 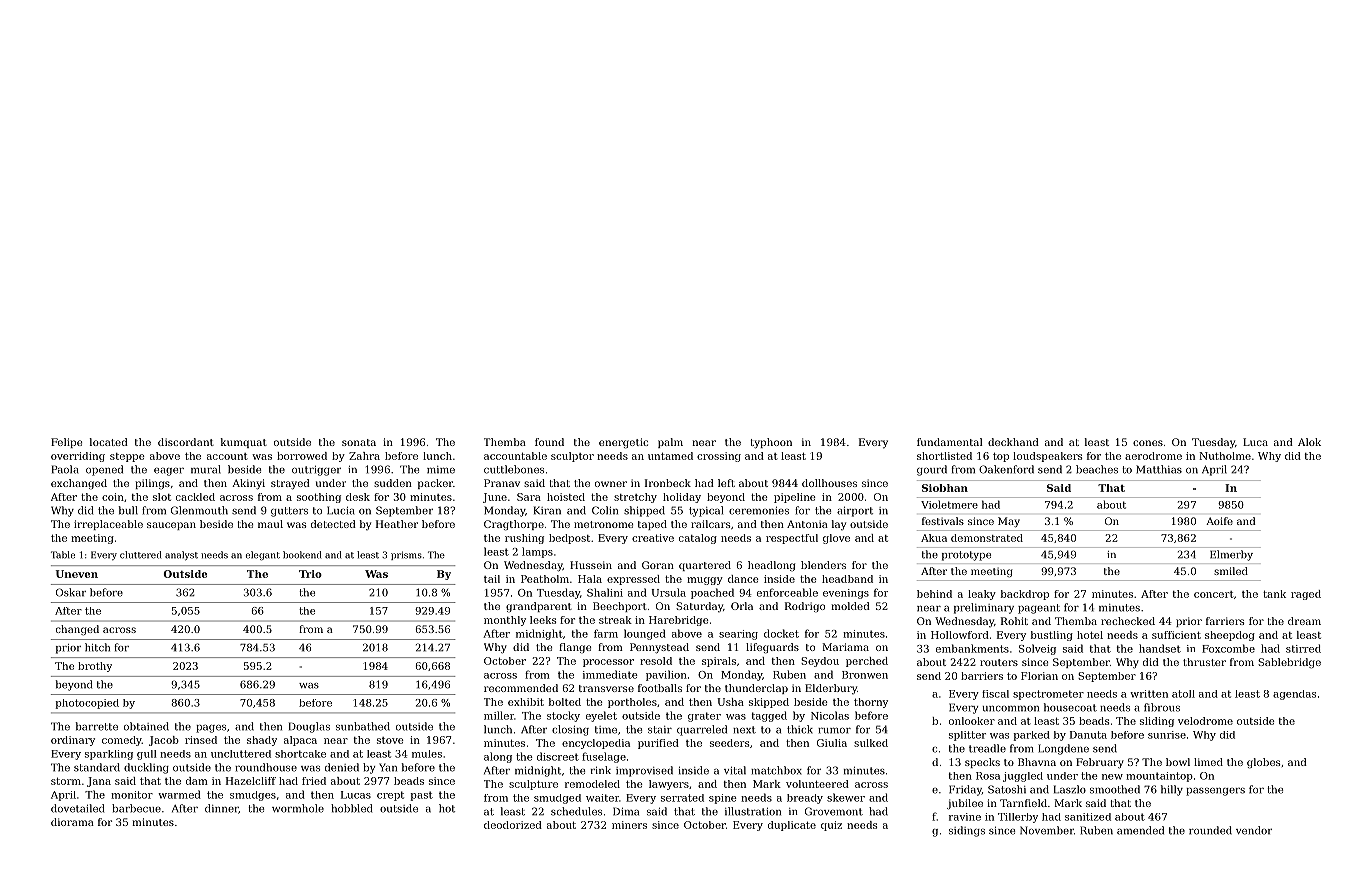 I want to click on sufficient, so click(x=1176, y=635).
